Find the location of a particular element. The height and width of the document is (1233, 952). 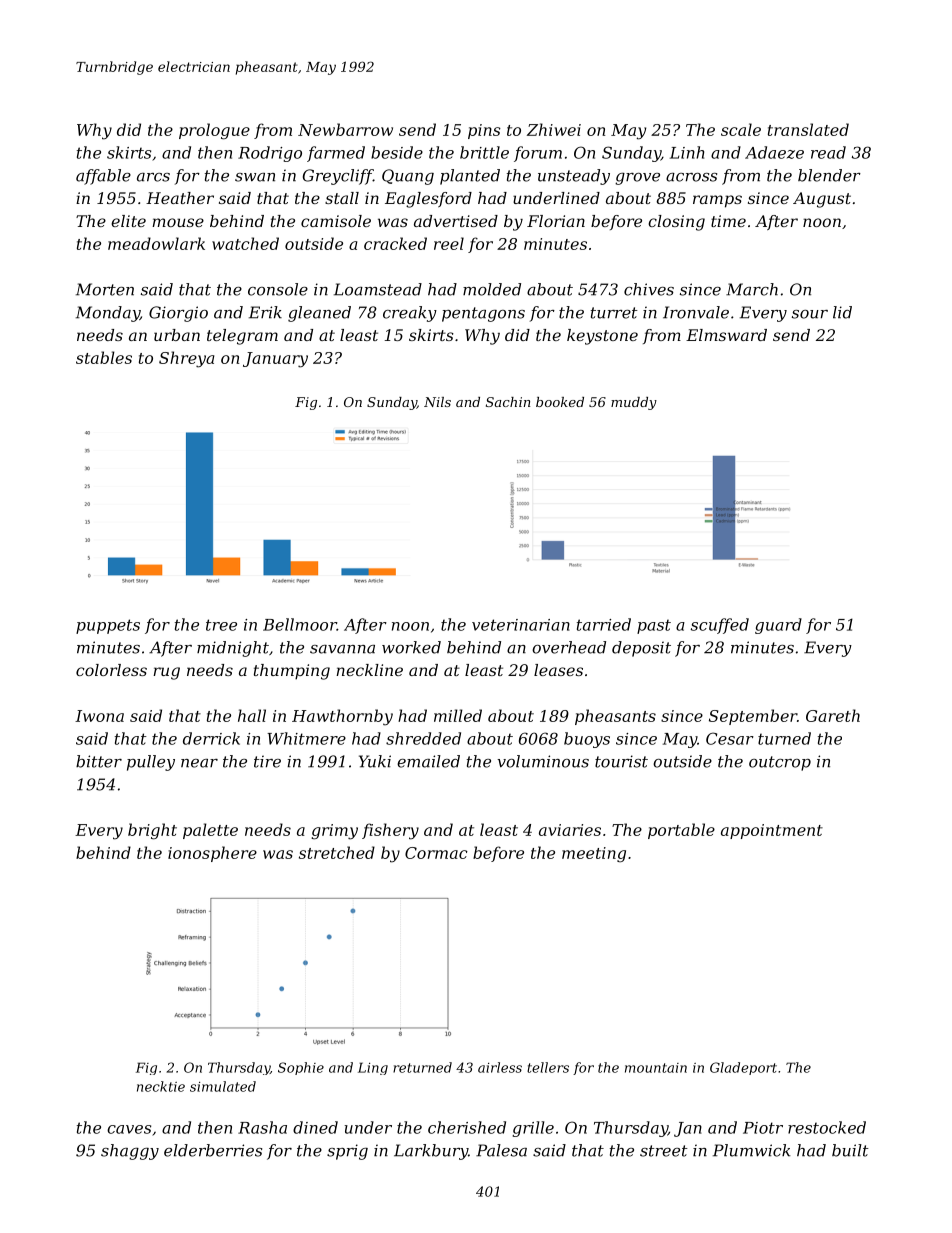

Newbarrow is located at coordinates (345, 129).
